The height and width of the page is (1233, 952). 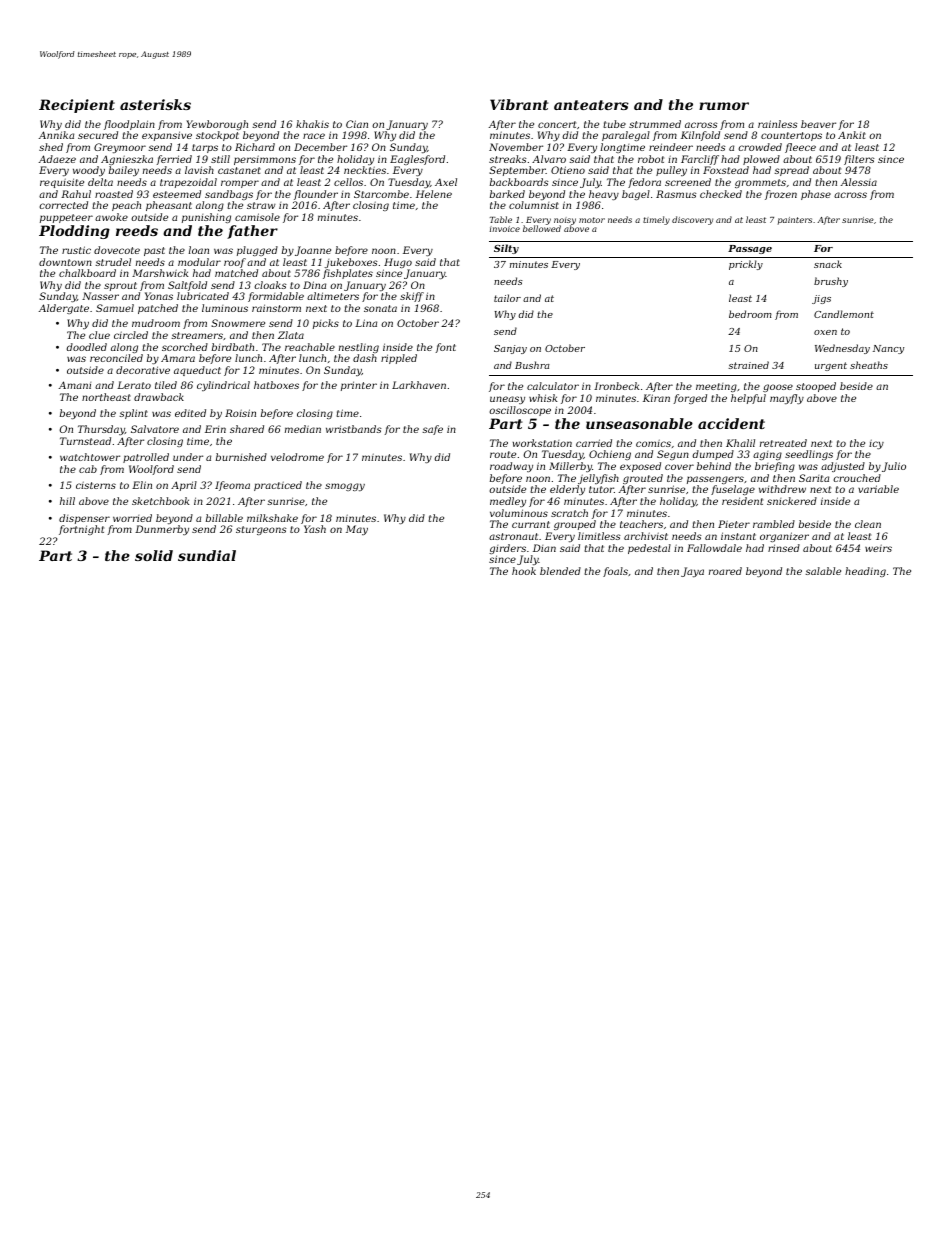 I want to click on Candlemont, so click(x=844, y=314).
